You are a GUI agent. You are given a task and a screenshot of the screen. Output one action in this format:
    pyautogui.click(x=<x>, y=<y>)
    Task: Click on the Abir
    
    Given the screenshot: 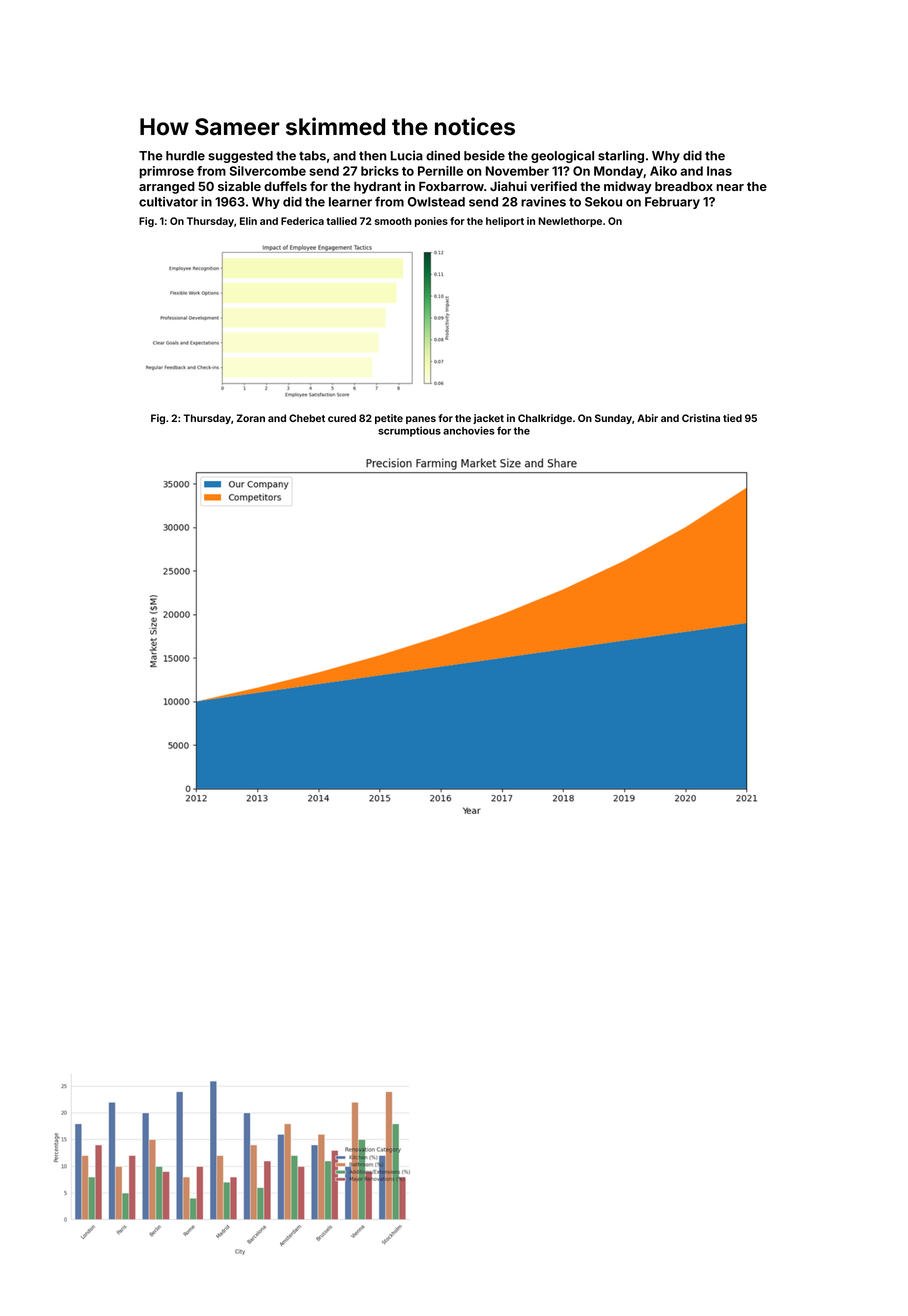 What is the action you would take?
    pyautogui.click(x=647, y=418)
